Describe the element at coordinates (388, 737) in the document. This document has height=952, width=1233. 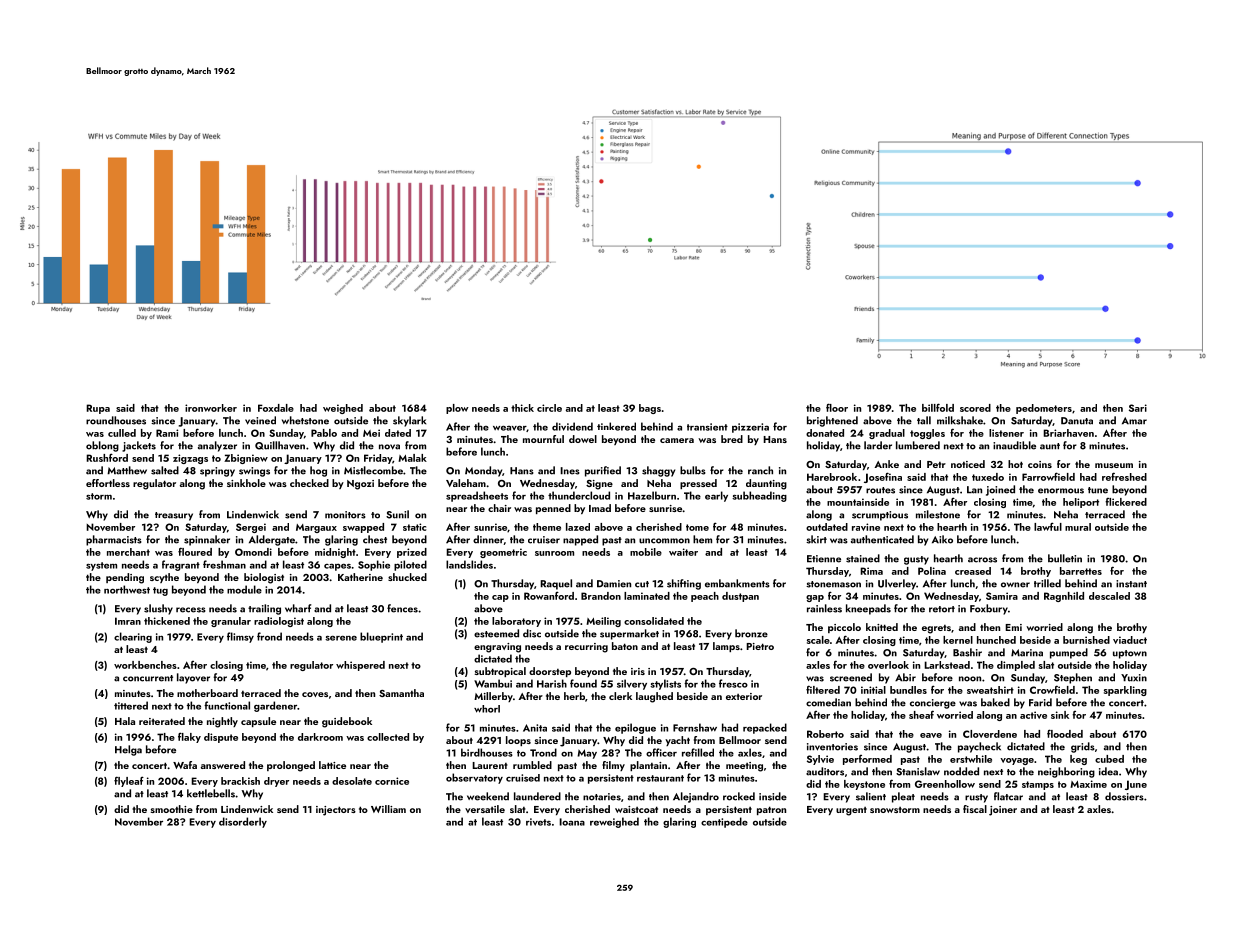
I see `collected` at that location.
